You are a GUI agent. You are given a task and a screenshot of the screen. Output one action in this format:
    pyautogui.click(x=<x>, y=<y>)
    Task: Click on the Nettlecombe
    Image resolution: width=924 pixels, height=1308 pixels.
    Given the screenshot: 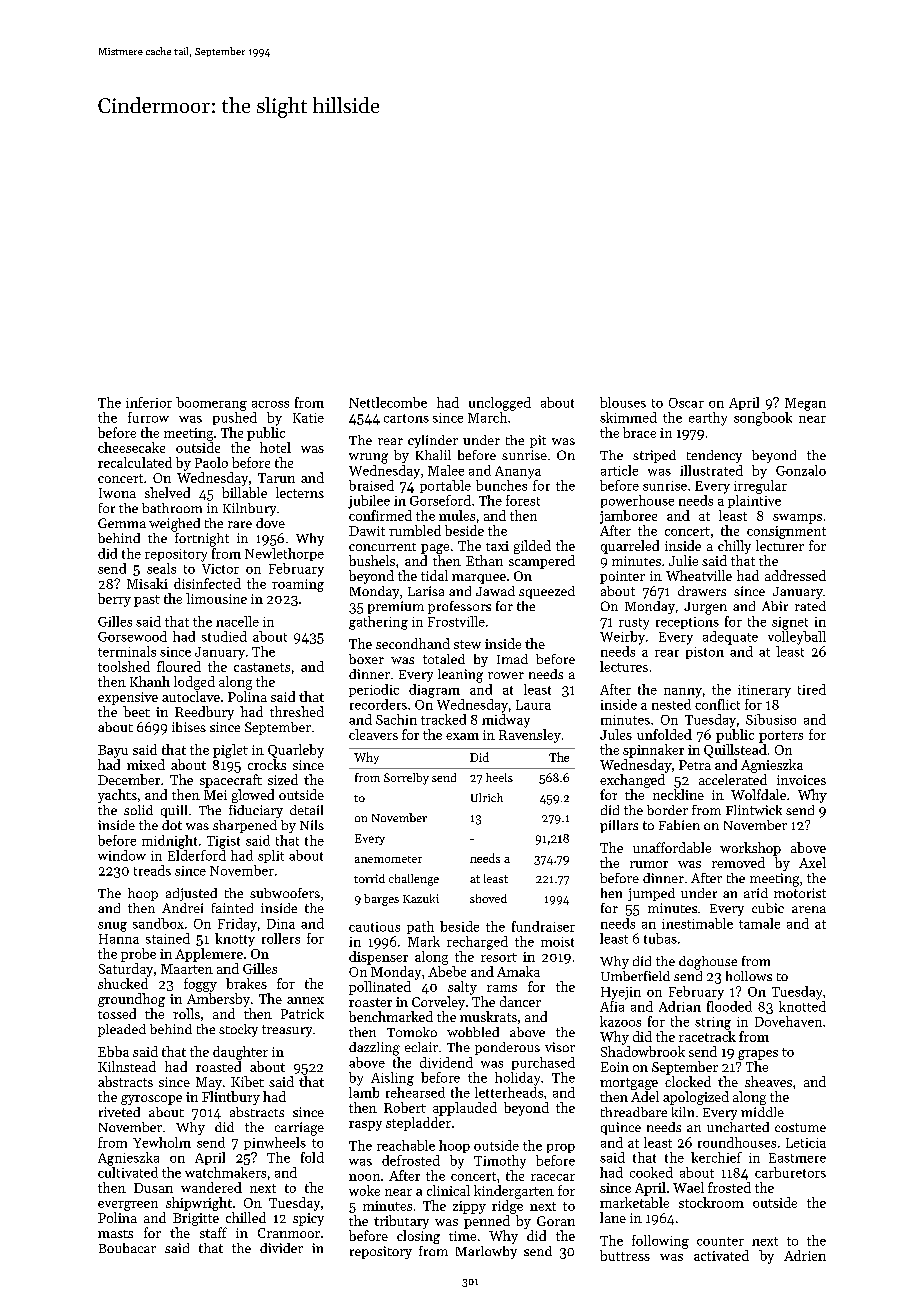 What is the action you would take?
    pyautogui.click(x=388, y=402)
